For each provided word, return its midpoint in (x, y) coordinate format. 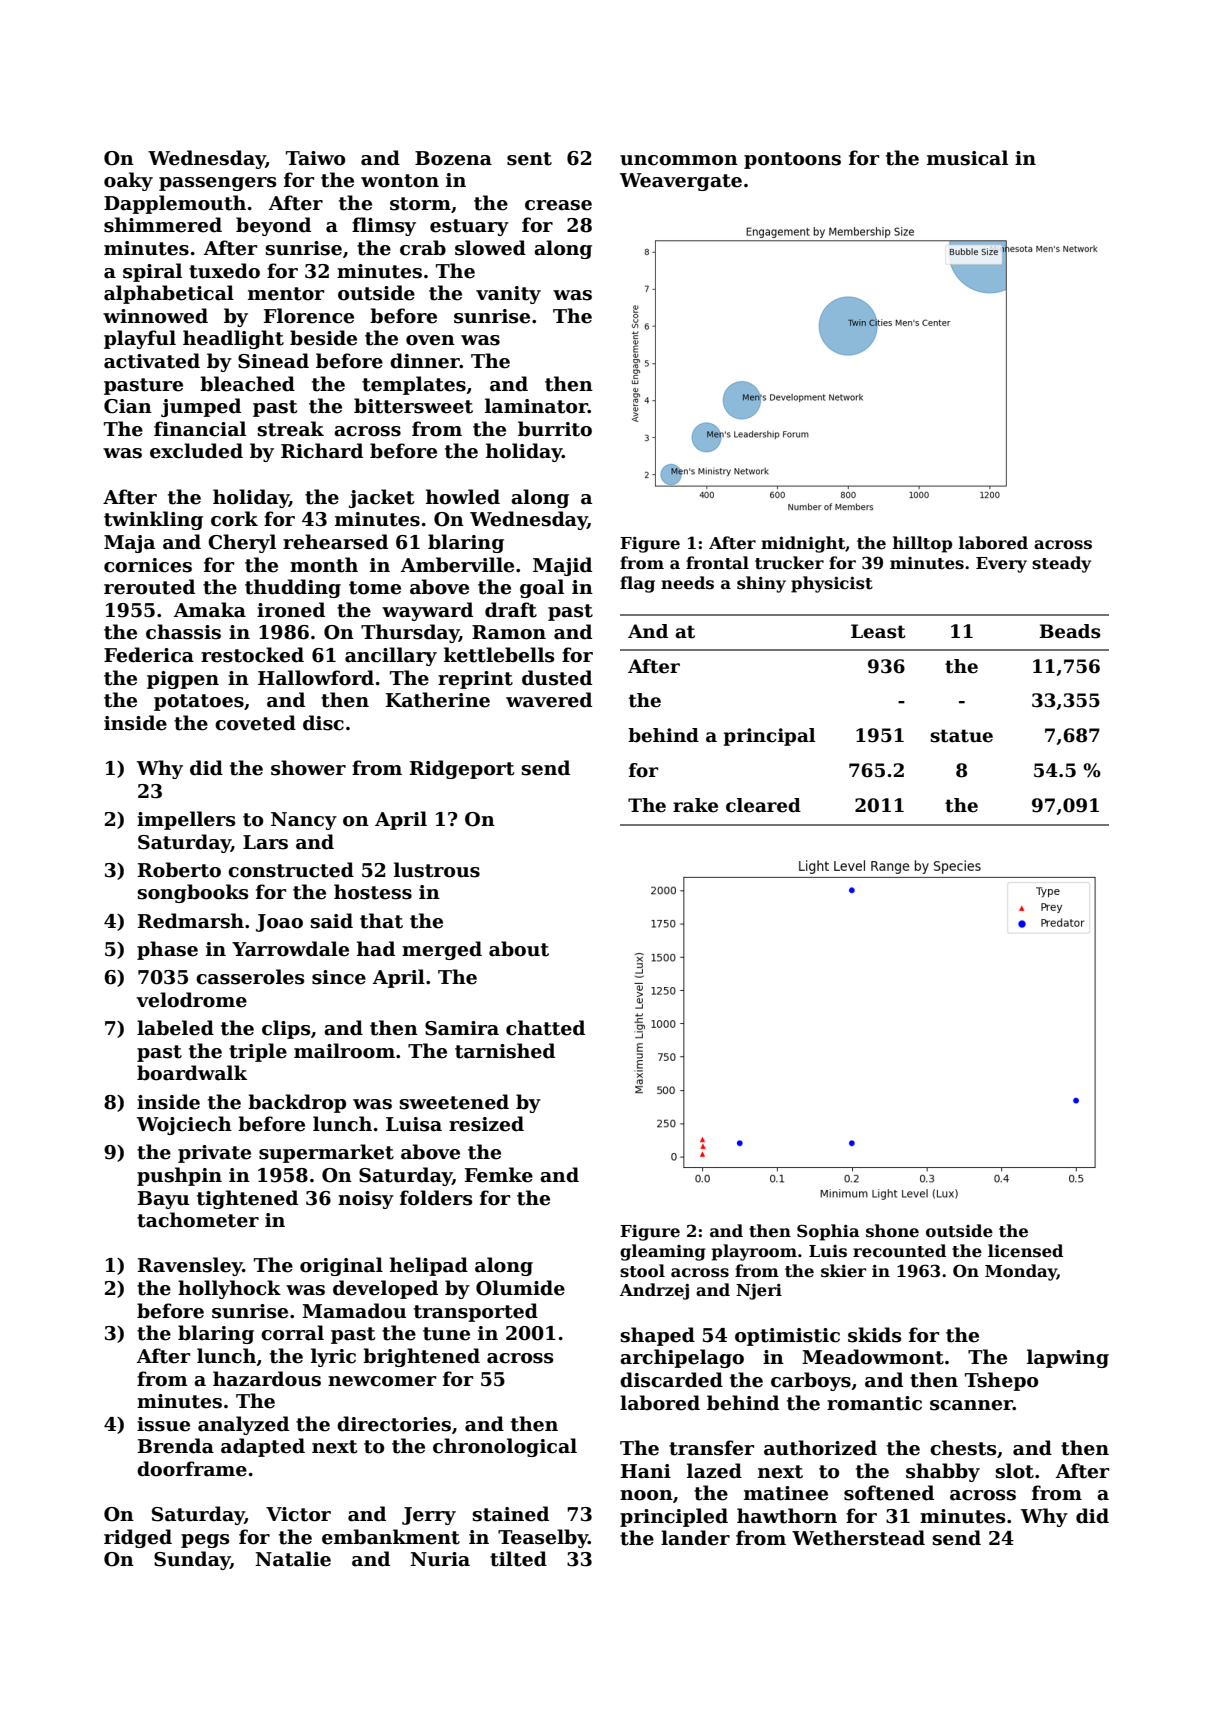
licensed (1025, 1251)
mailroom (344, 1051)
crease (558, 205)
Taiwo (315, 158)
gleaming (663, 1252)
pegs (205, 1541)
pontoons (792, 160)
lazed (714, 1471)
